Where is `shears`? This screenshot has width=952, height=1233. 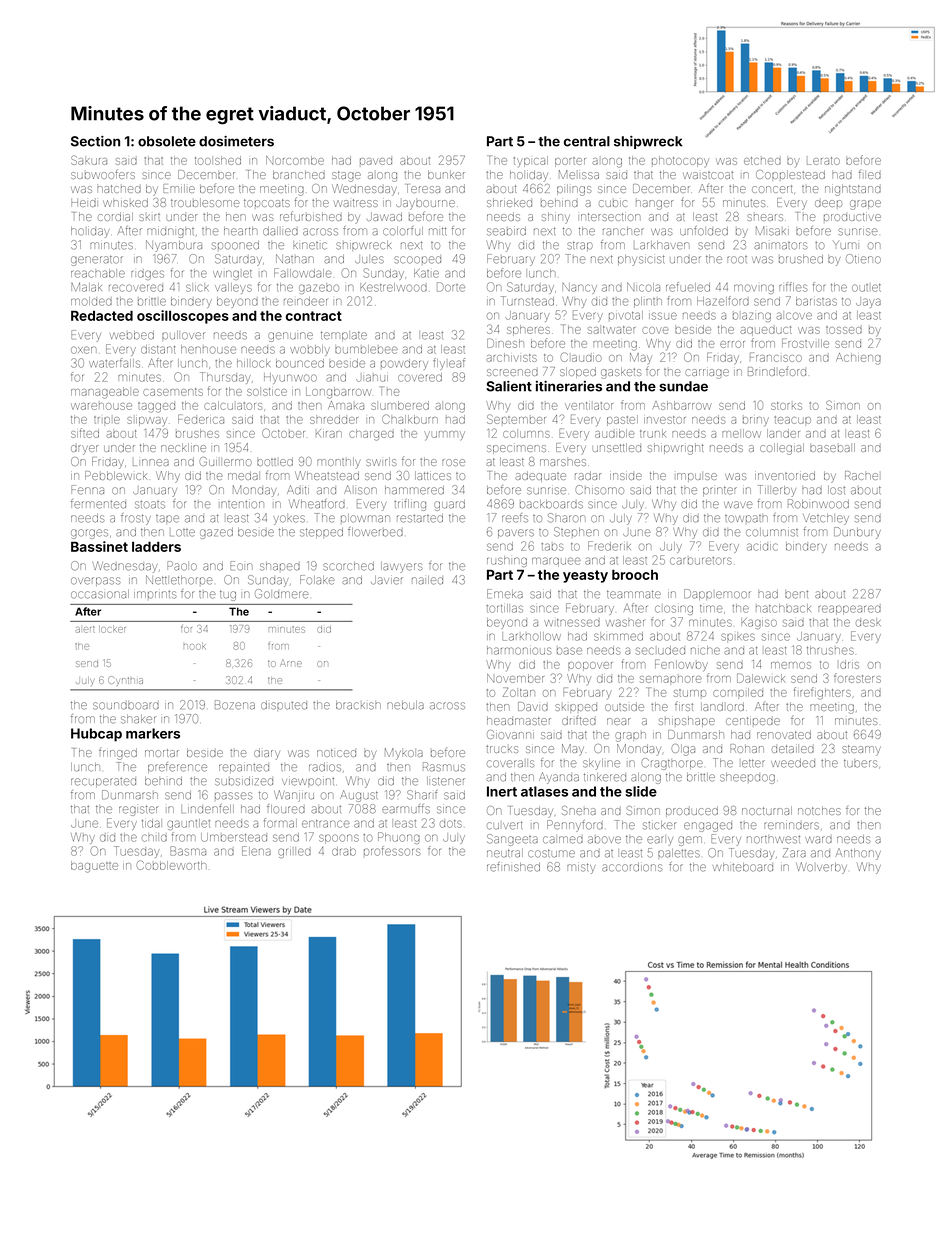
shears is located at coordinates (765, 217).
